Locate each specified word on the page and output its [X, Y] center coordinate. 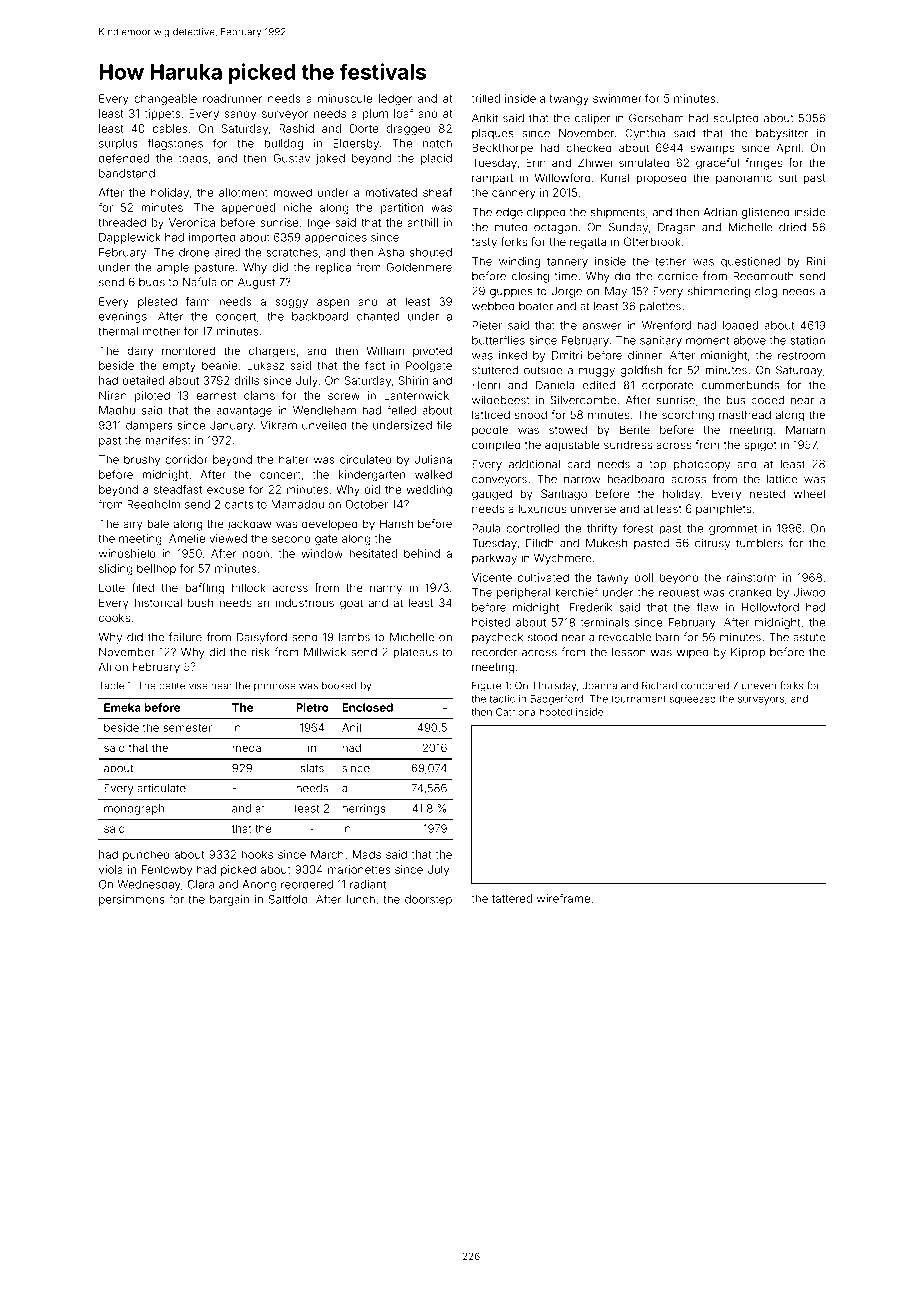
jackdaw [250, 524]
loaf [403, 113]
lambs [354, 637]
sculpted [736, 119]
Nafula [200, 282]
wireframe [563, 898]
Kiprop [748, 653]
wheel [809, 493]
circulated [366, 459]
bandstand [127, 173]
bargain [229, 900]
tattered [512, 898]
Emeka [122, 707]
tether [670, 261]
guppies [511, 292]
